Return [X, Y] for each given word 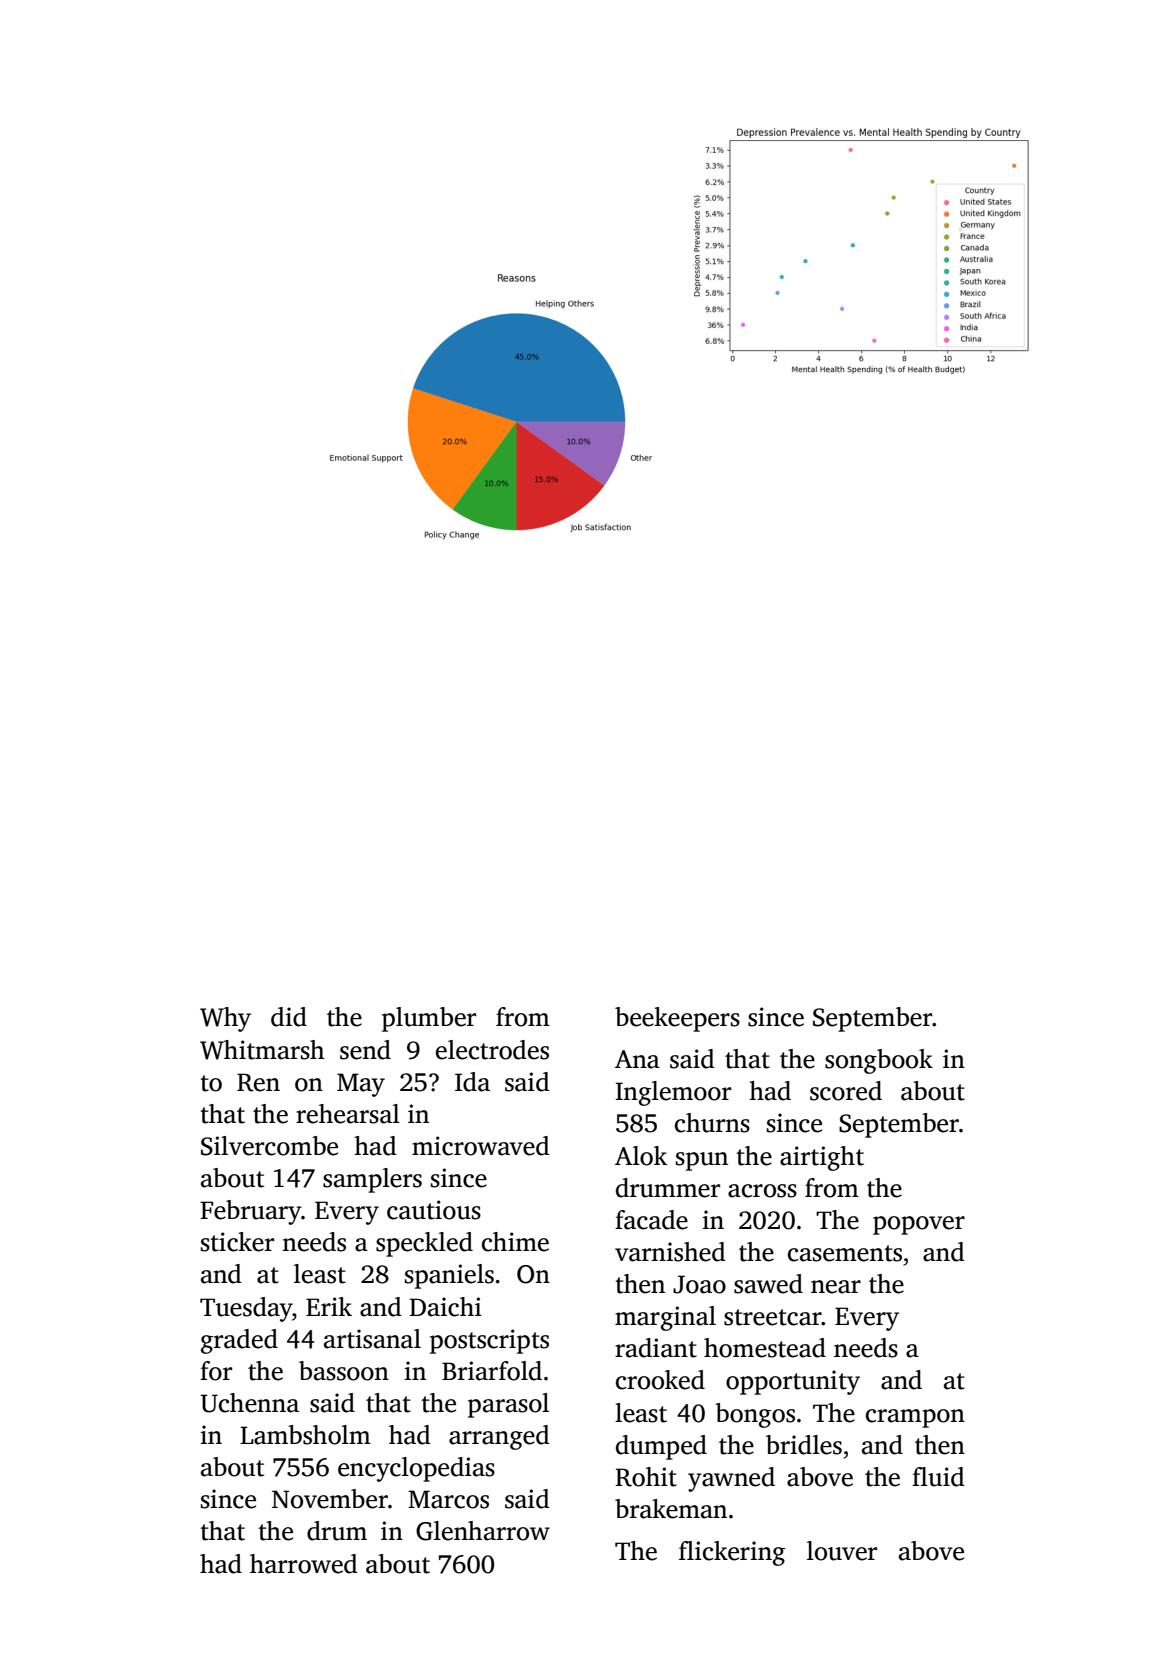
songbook [879, 1061]
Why [225, 1019]
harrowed [304, 1564]
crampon [915, 1418]
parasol [508, 1405]
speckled [424, 1244]
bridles [804, 1445]
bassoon [344, 1371]
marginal [665, 1318]
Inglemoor [673, 1093]
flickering [732, 1553]
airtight [822, 1158]
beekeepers [677, 1019]
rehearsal [348, 1114]
